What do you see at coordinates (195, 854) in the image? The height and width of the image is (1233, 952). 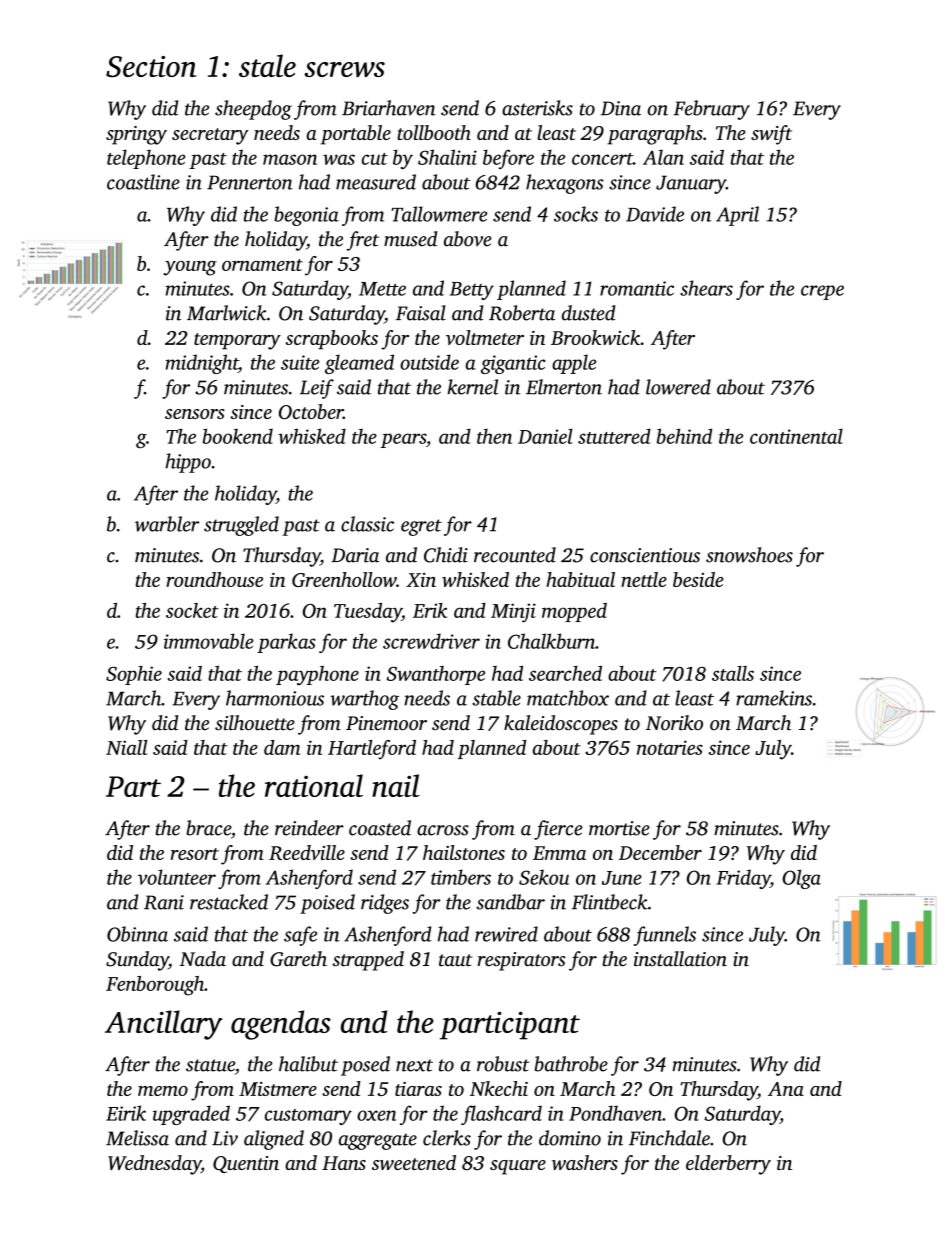 I see `resort` at bounding box center [195, 854].
